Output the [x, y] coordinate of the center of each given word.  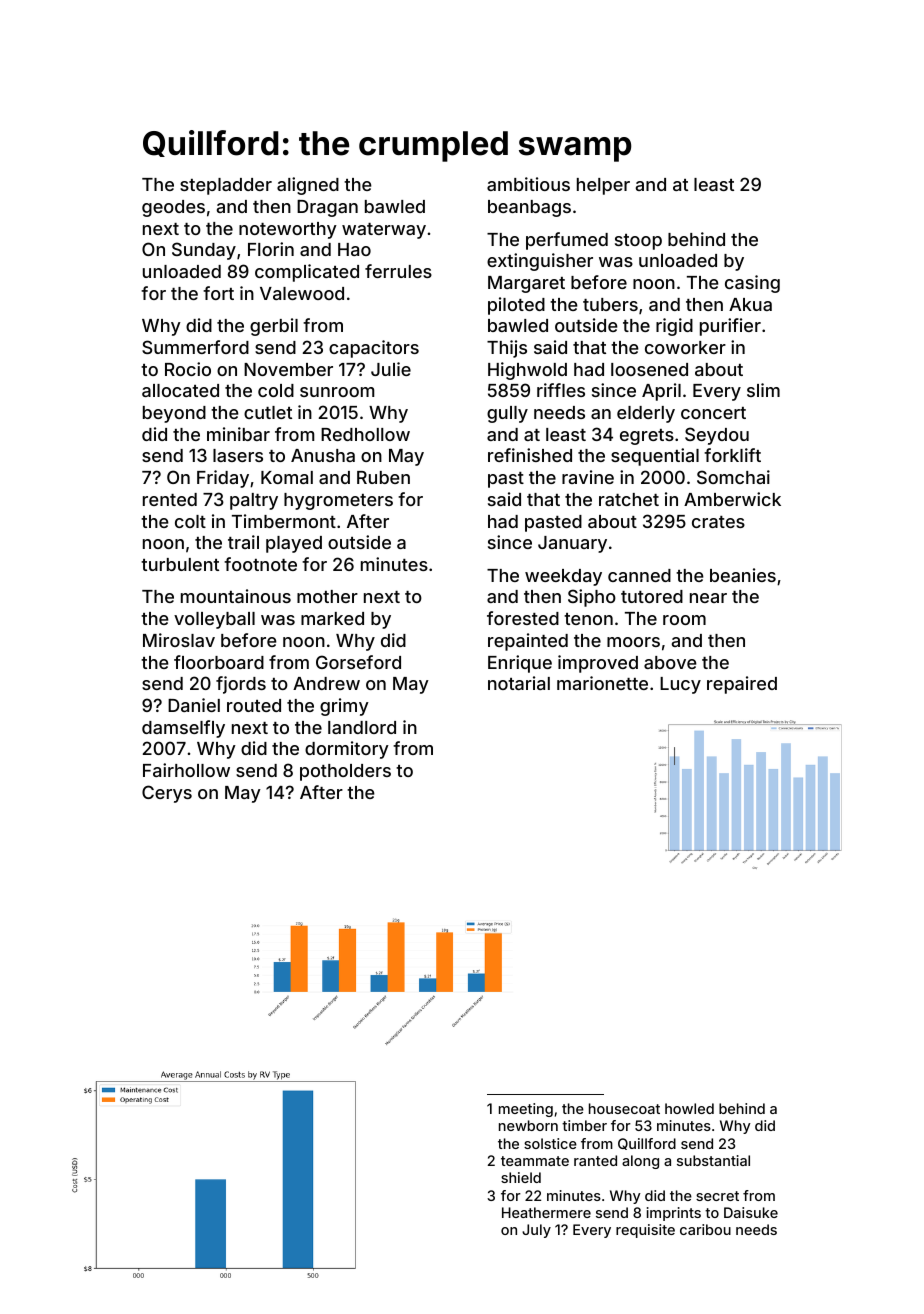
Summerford [195, 347]
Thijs [507, 349]
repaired [742, 685]
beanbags [529, 208]
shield [521, 1177]
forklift [732, 455]
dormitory [347, 750]
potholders [345, 772]
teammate [535, 1161]
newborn [528, 1125]
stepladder [226, 186]
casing [752, 284]
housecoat [624, 1108]
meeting [526, 1110]
